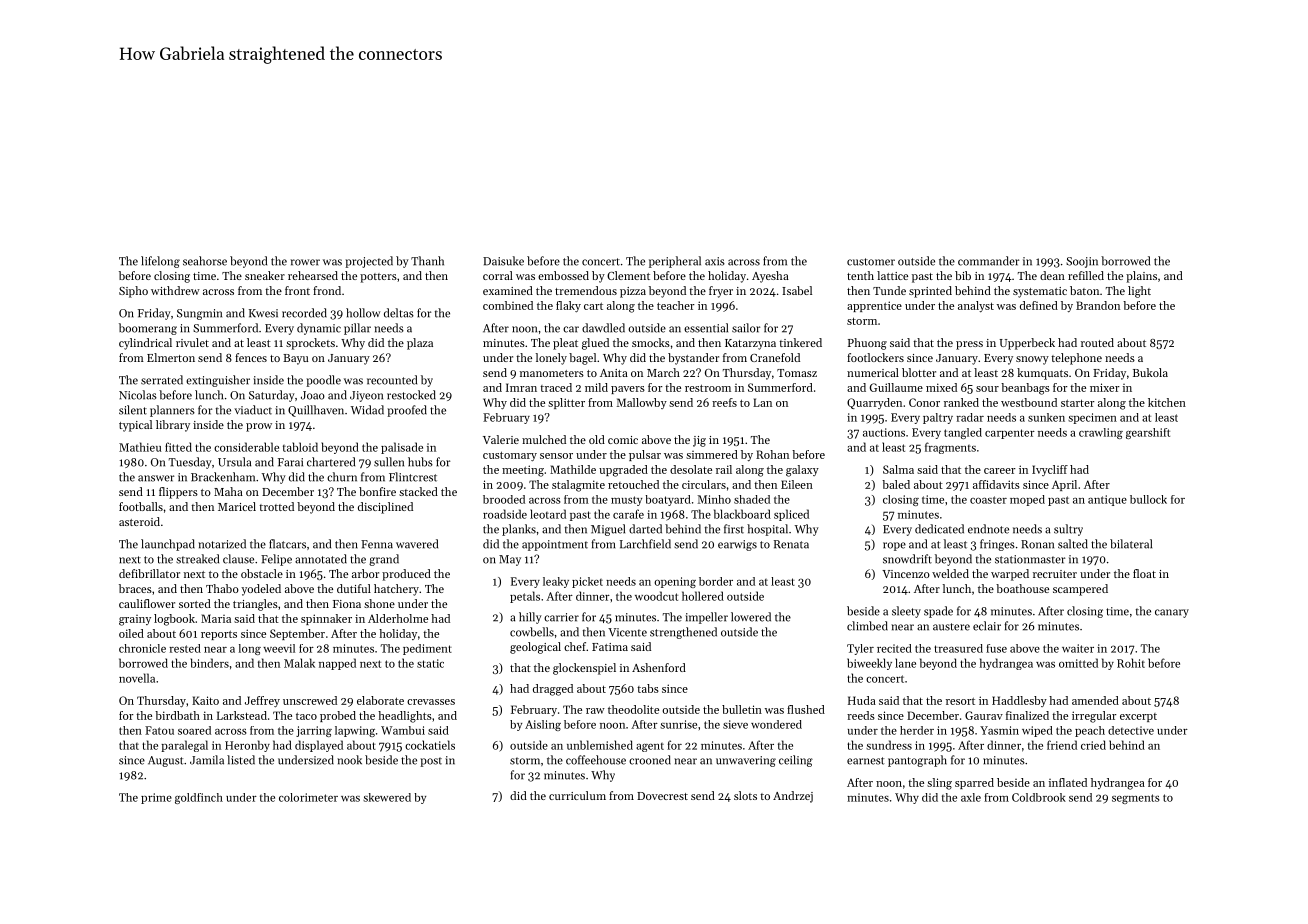  What do you see at coordinates (1039, 797) in the page?
I see `Coldbrook` at bounding box center [1039, 797].
